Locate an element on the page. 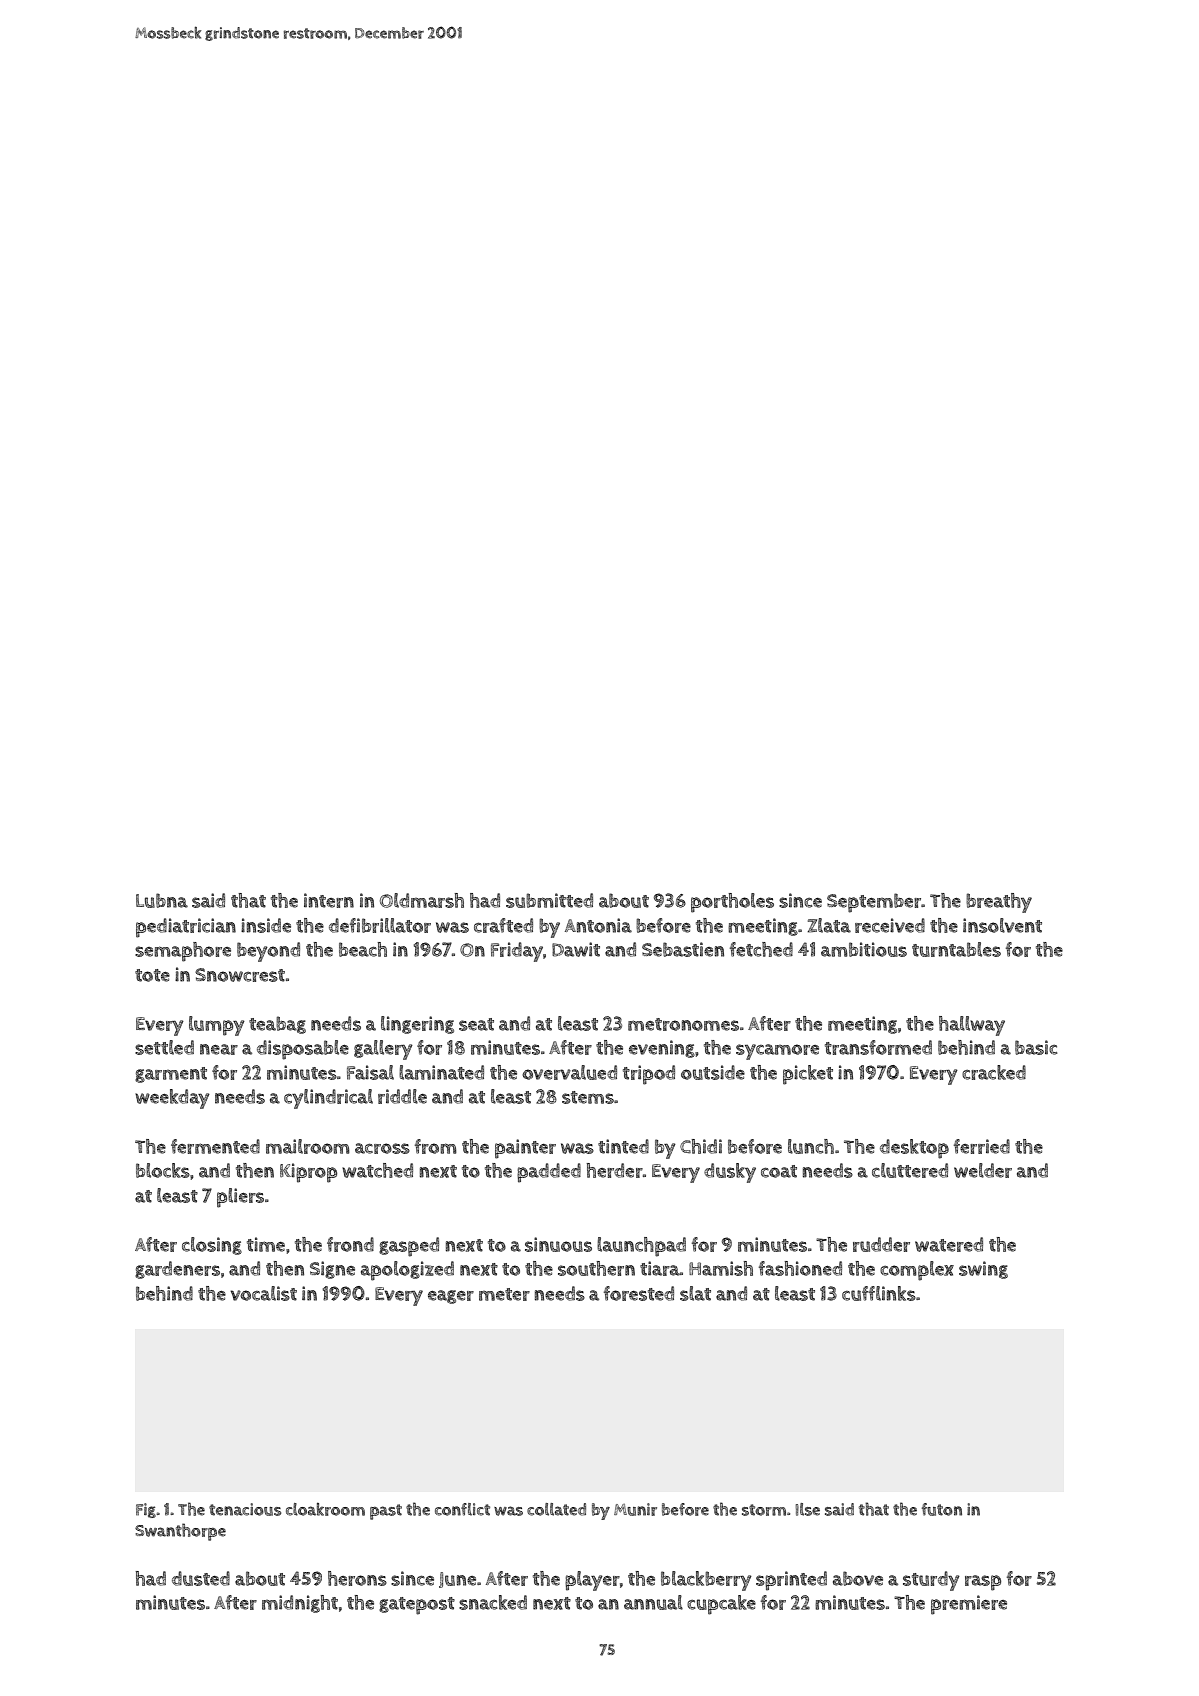  settled is located at coordinates (164, 1047).
